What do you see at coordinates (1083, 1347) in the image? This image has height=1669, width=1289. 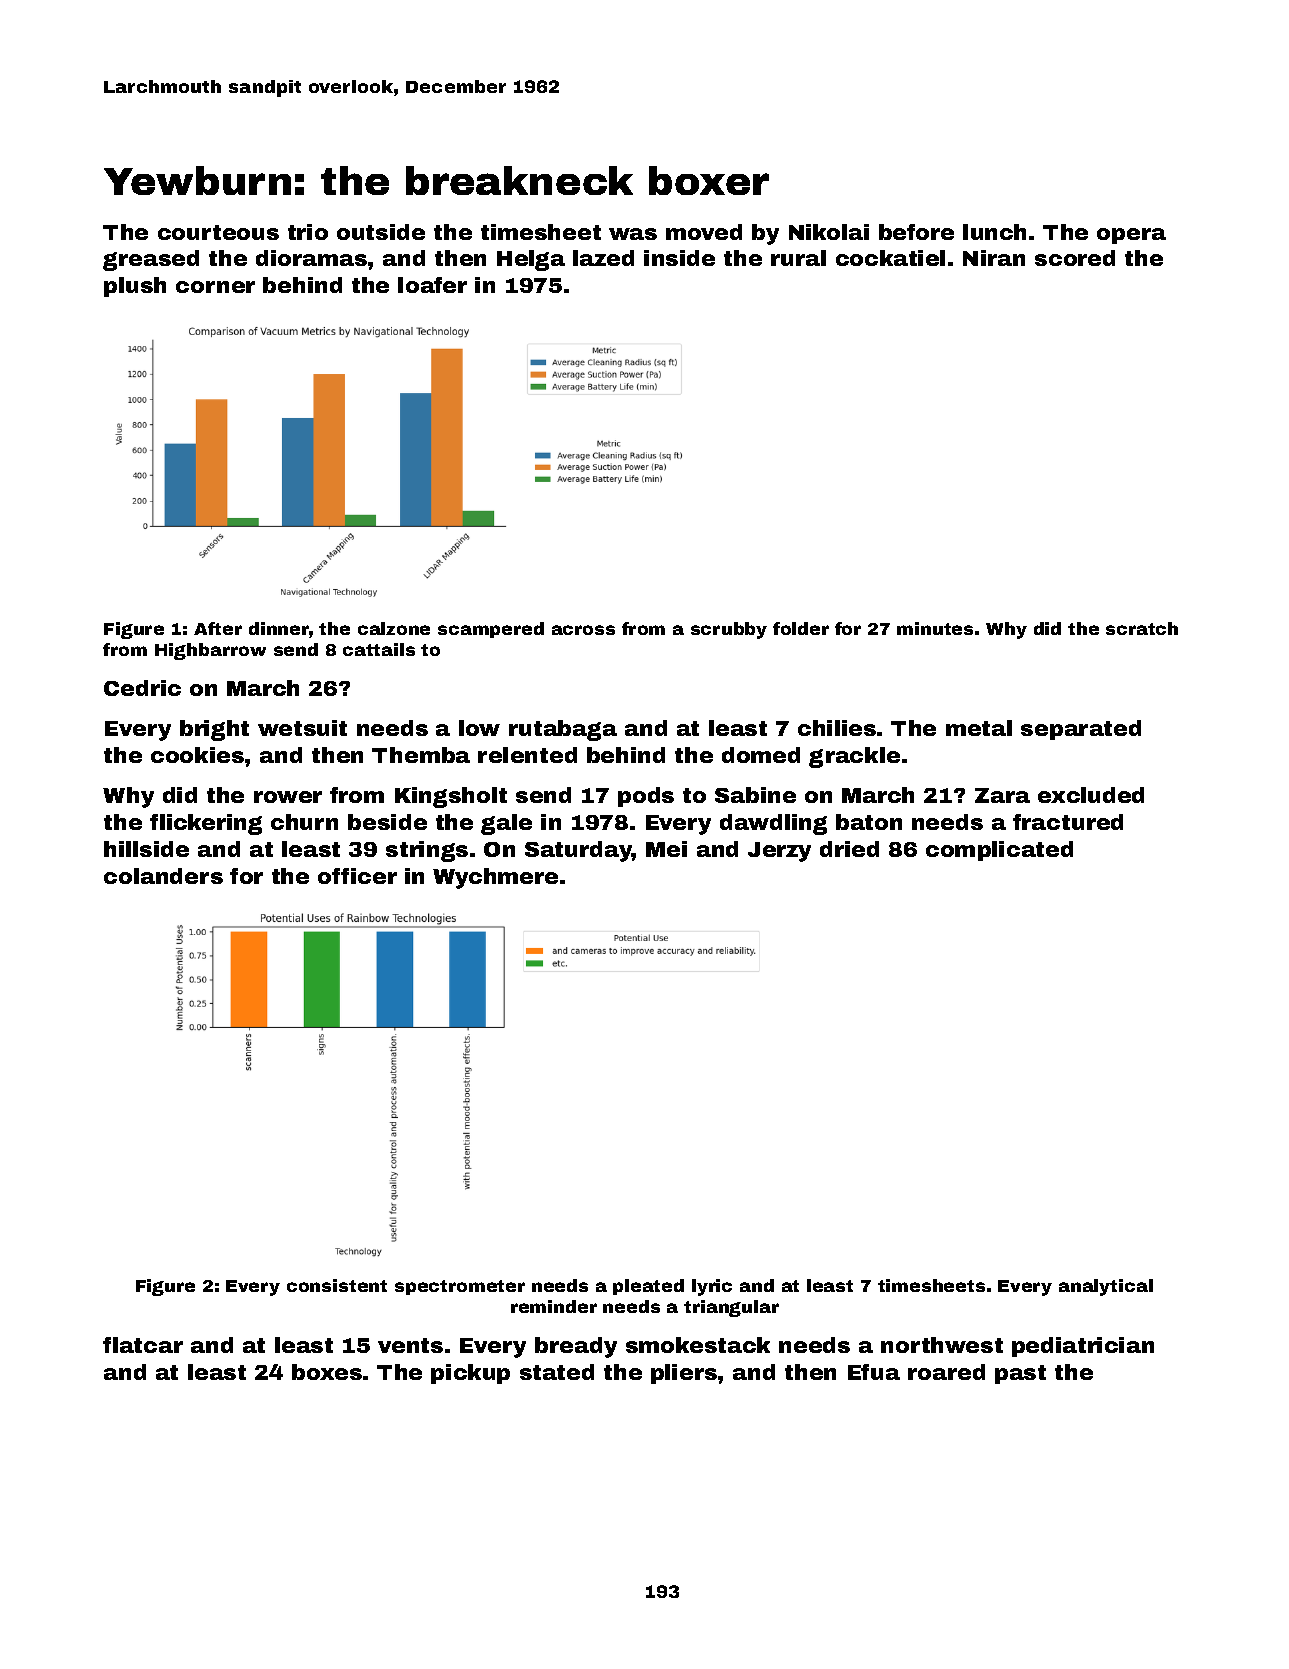 I see `pediatrician` at bounding box center [1083, 1347].
